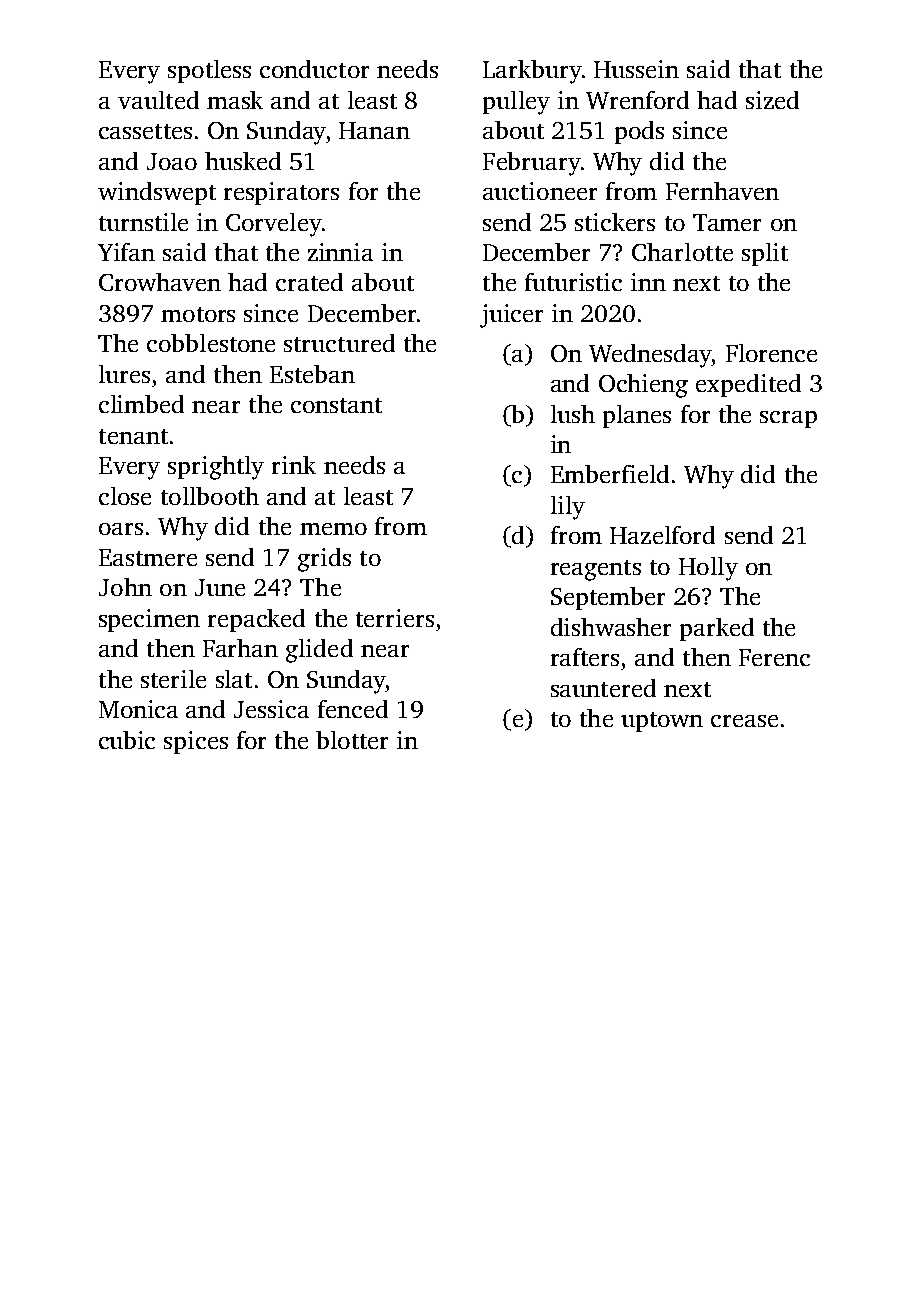 This image has width=924, height=1311. What do you see at coordinates (585, 657) in the image?
I see `rafters` at bounding box center [585, 657].
